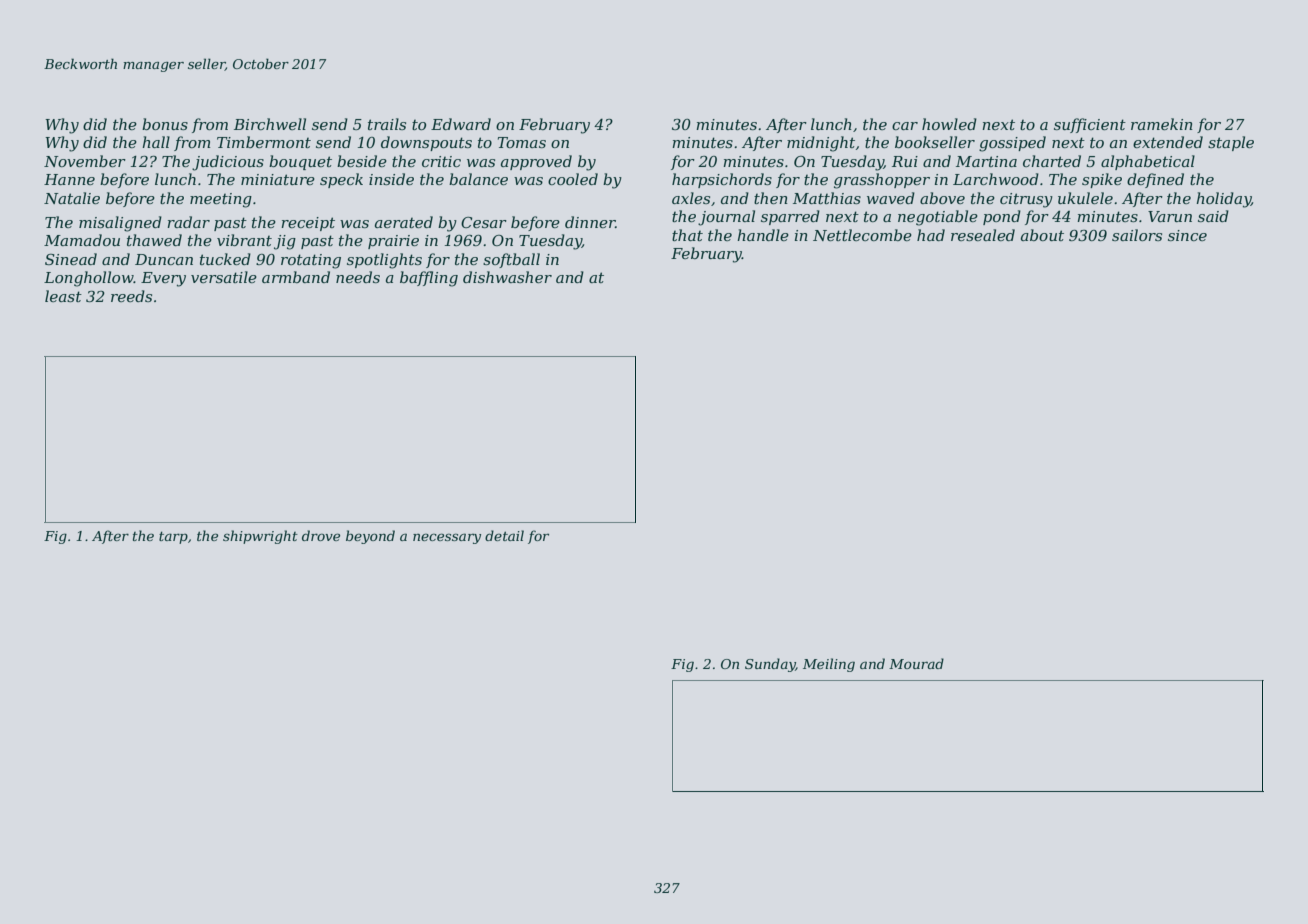  I want to click on since, so click(1187, 235).
